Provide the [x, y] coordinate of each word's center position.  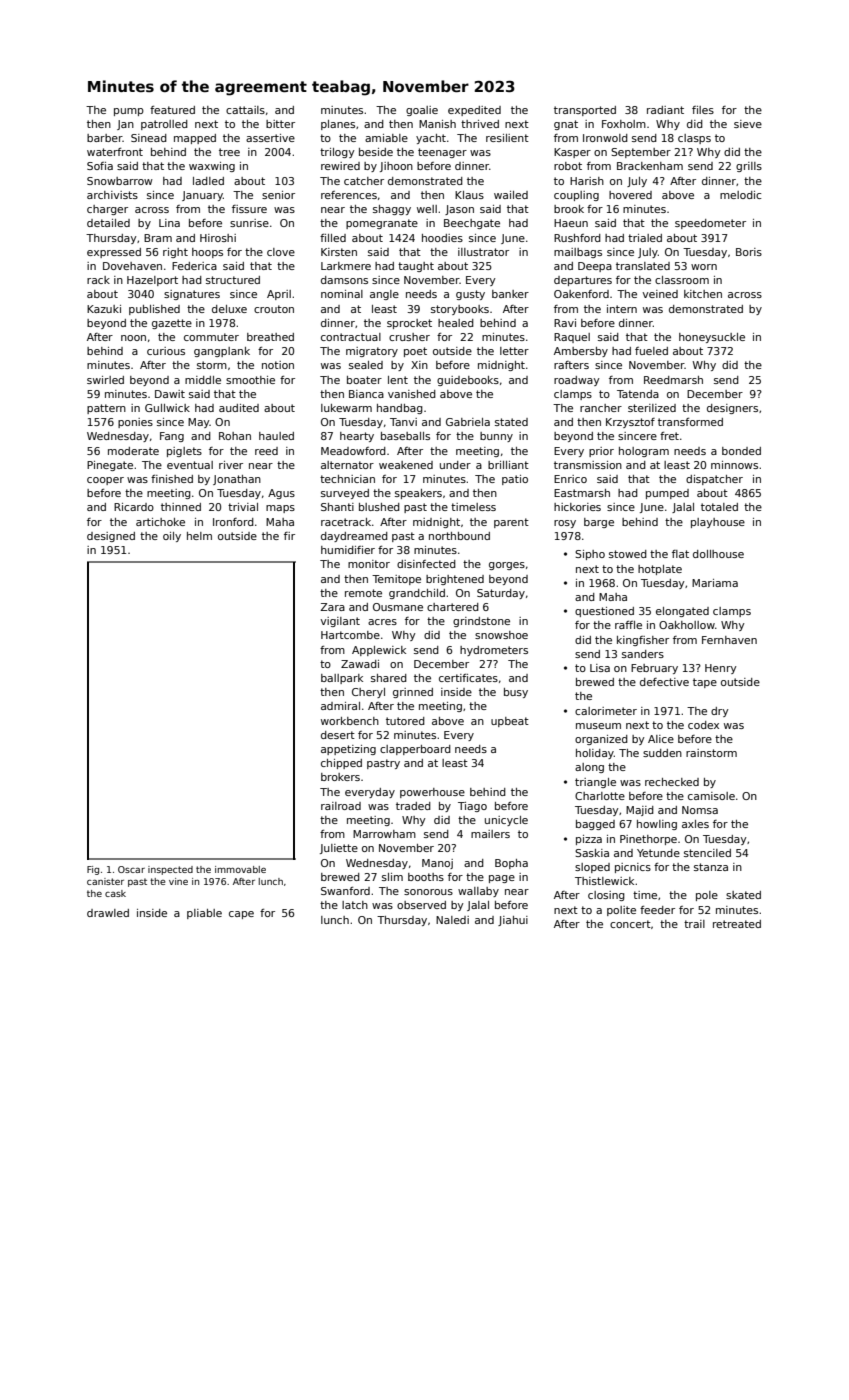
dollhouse [718, 554]
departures [583, 281]
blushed [379, 507]
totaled [719, 507]
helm [199, 536]
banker [510, 294]
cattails [245, 110]
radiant [665, 110]
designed [111, 537]
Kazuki [104, 309]
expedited [474, 111]
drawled [108, 913]
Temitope [396, 580]
